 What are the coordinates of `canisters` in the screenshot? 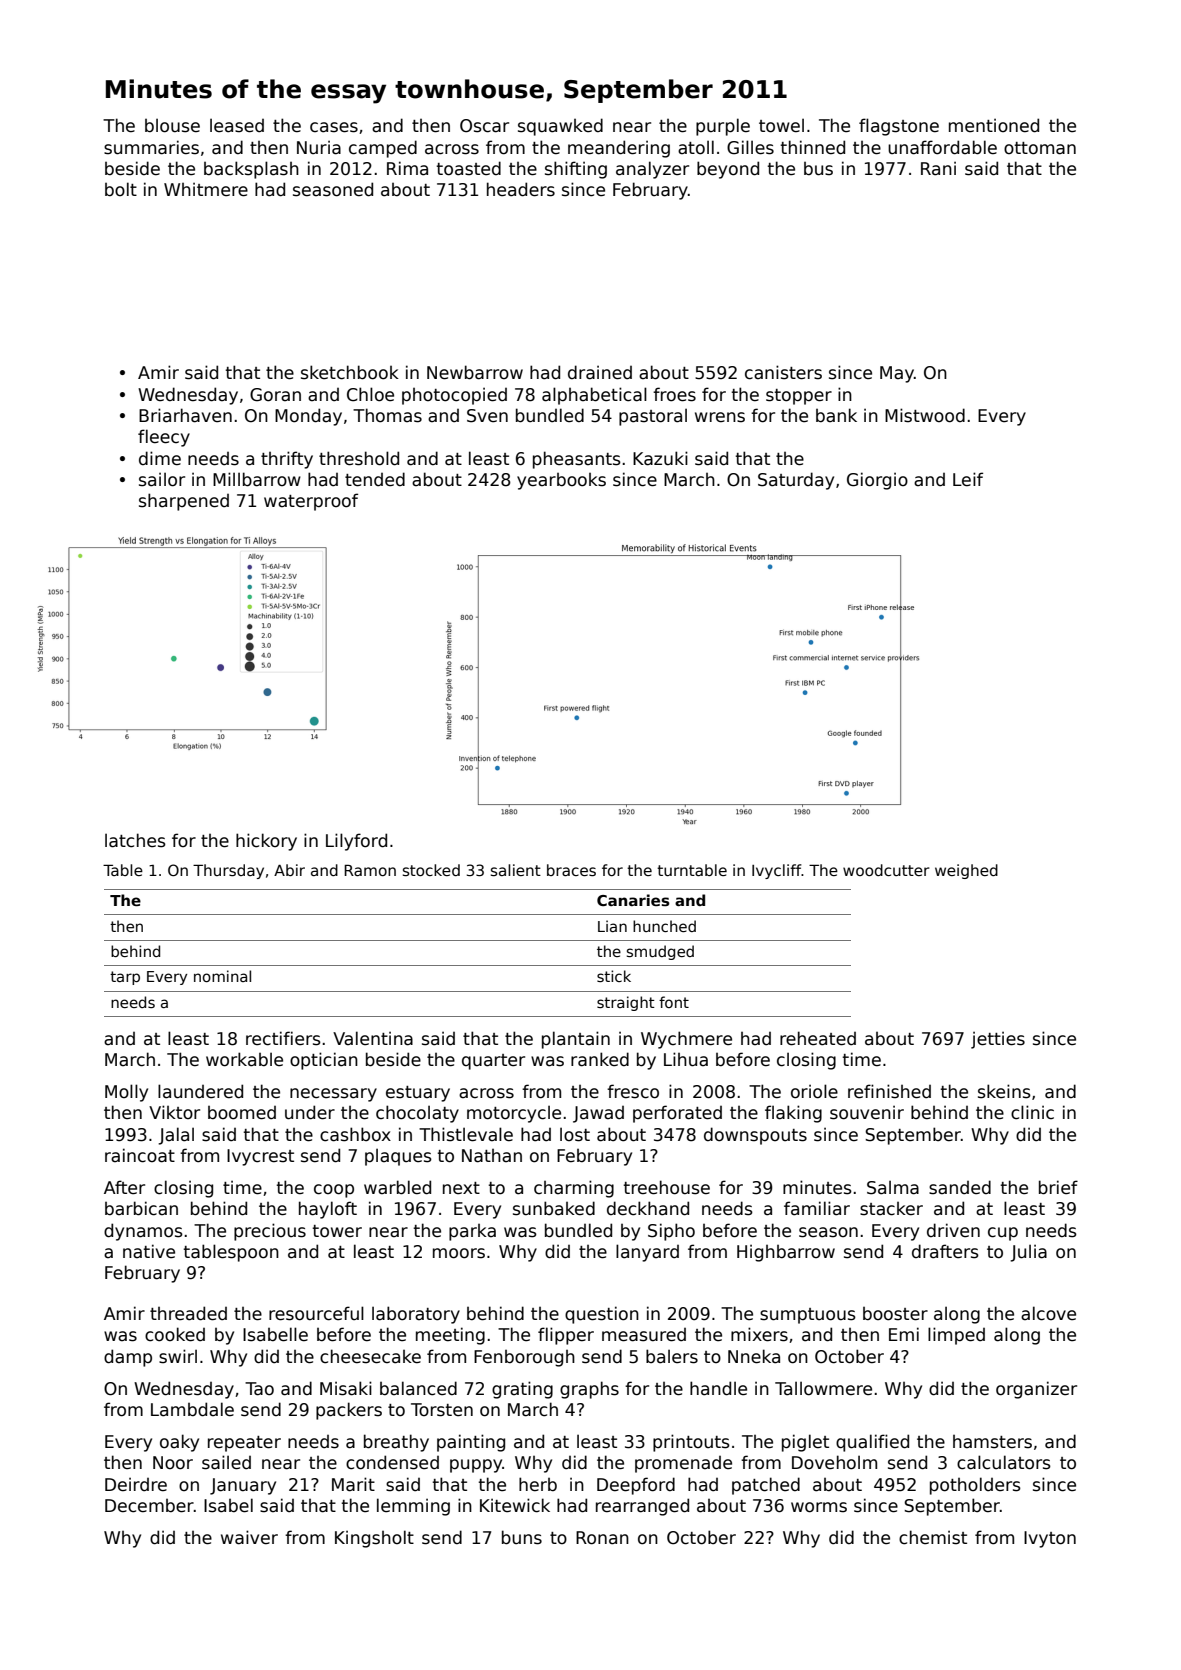 It's located at (783, 372).
